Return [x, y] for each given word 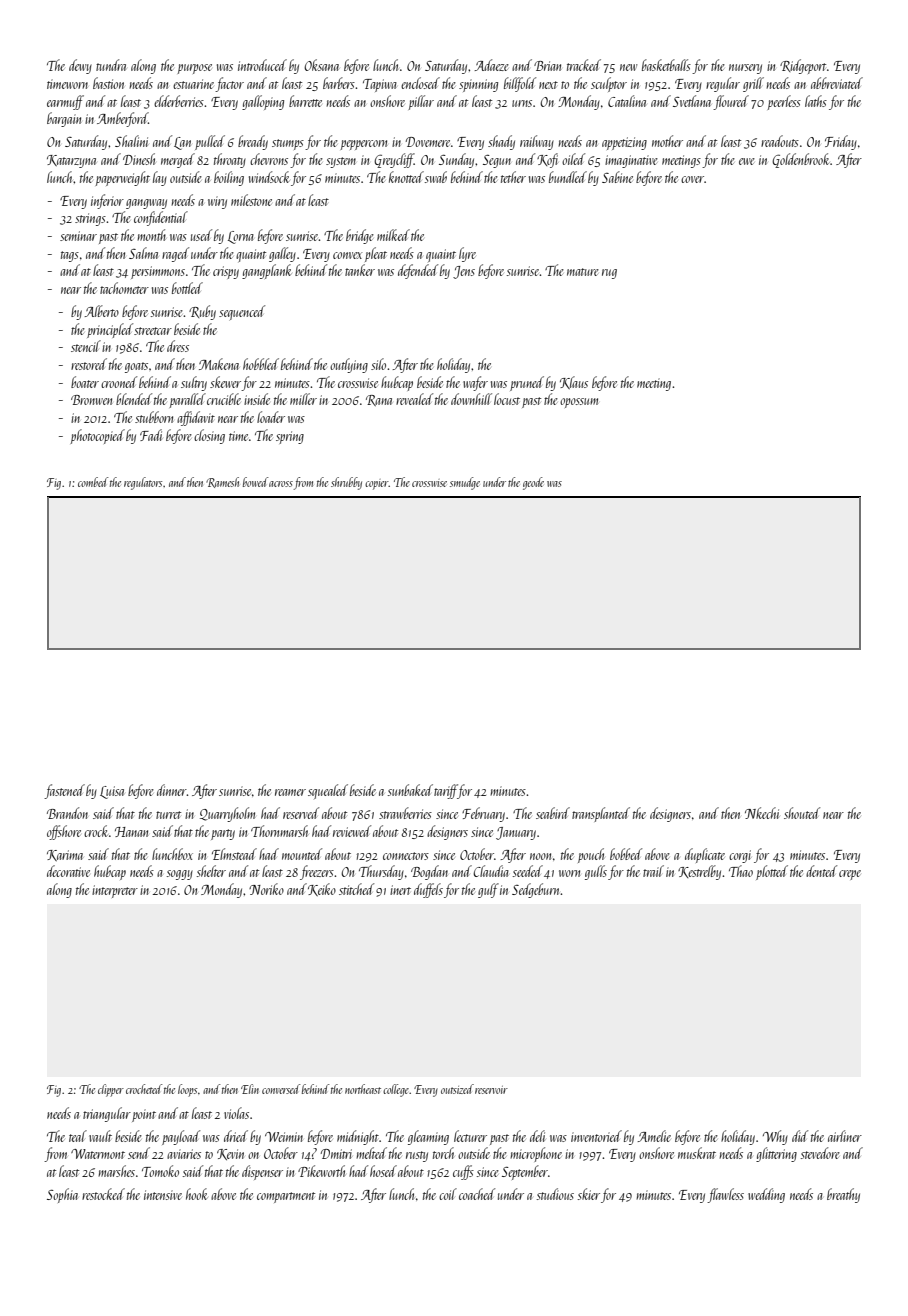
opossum [579, 403]
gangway [146, 204]
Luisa [112, 792]
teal [78, 1136]
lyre [467, 254]
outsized [457, 1089]
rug [609, 274]
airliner [845, 1136]
